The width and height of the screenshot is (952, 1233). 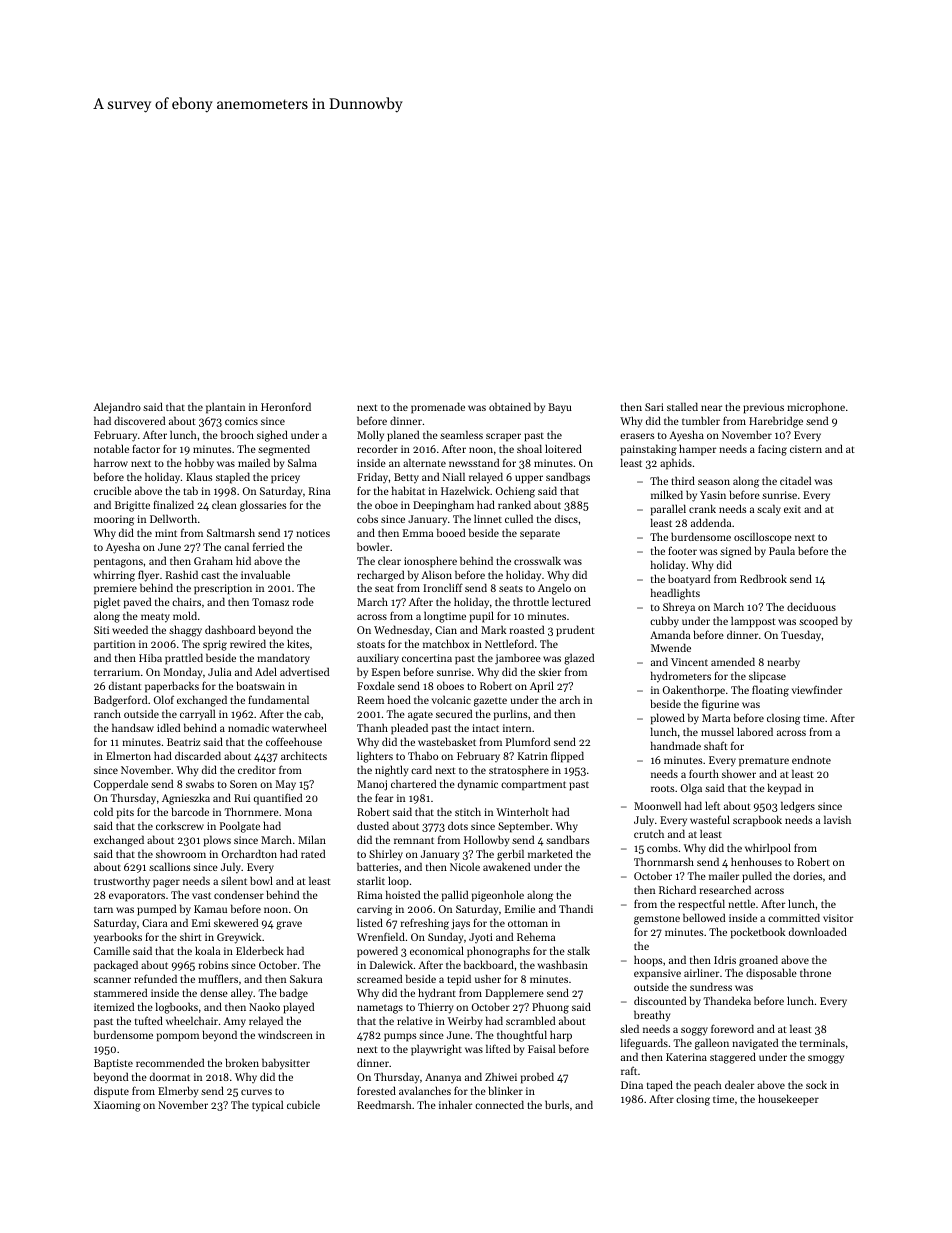 What do you see at coordinates (664, 861) in the screenshot?
I see `Thornmarsh` at bounding box center [664, 861].
